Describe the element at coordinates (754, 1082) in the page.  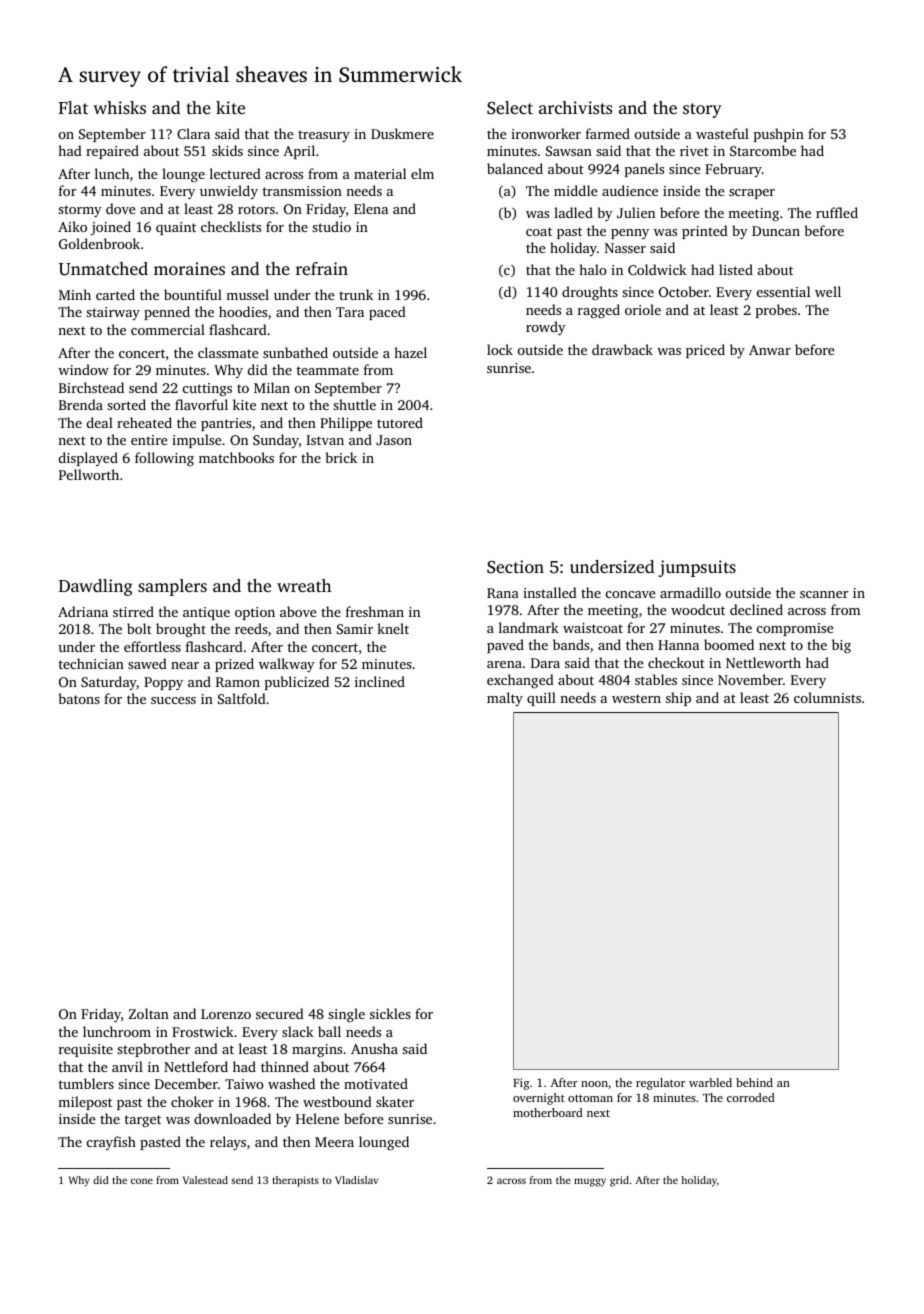
I see `behind` at that location.
